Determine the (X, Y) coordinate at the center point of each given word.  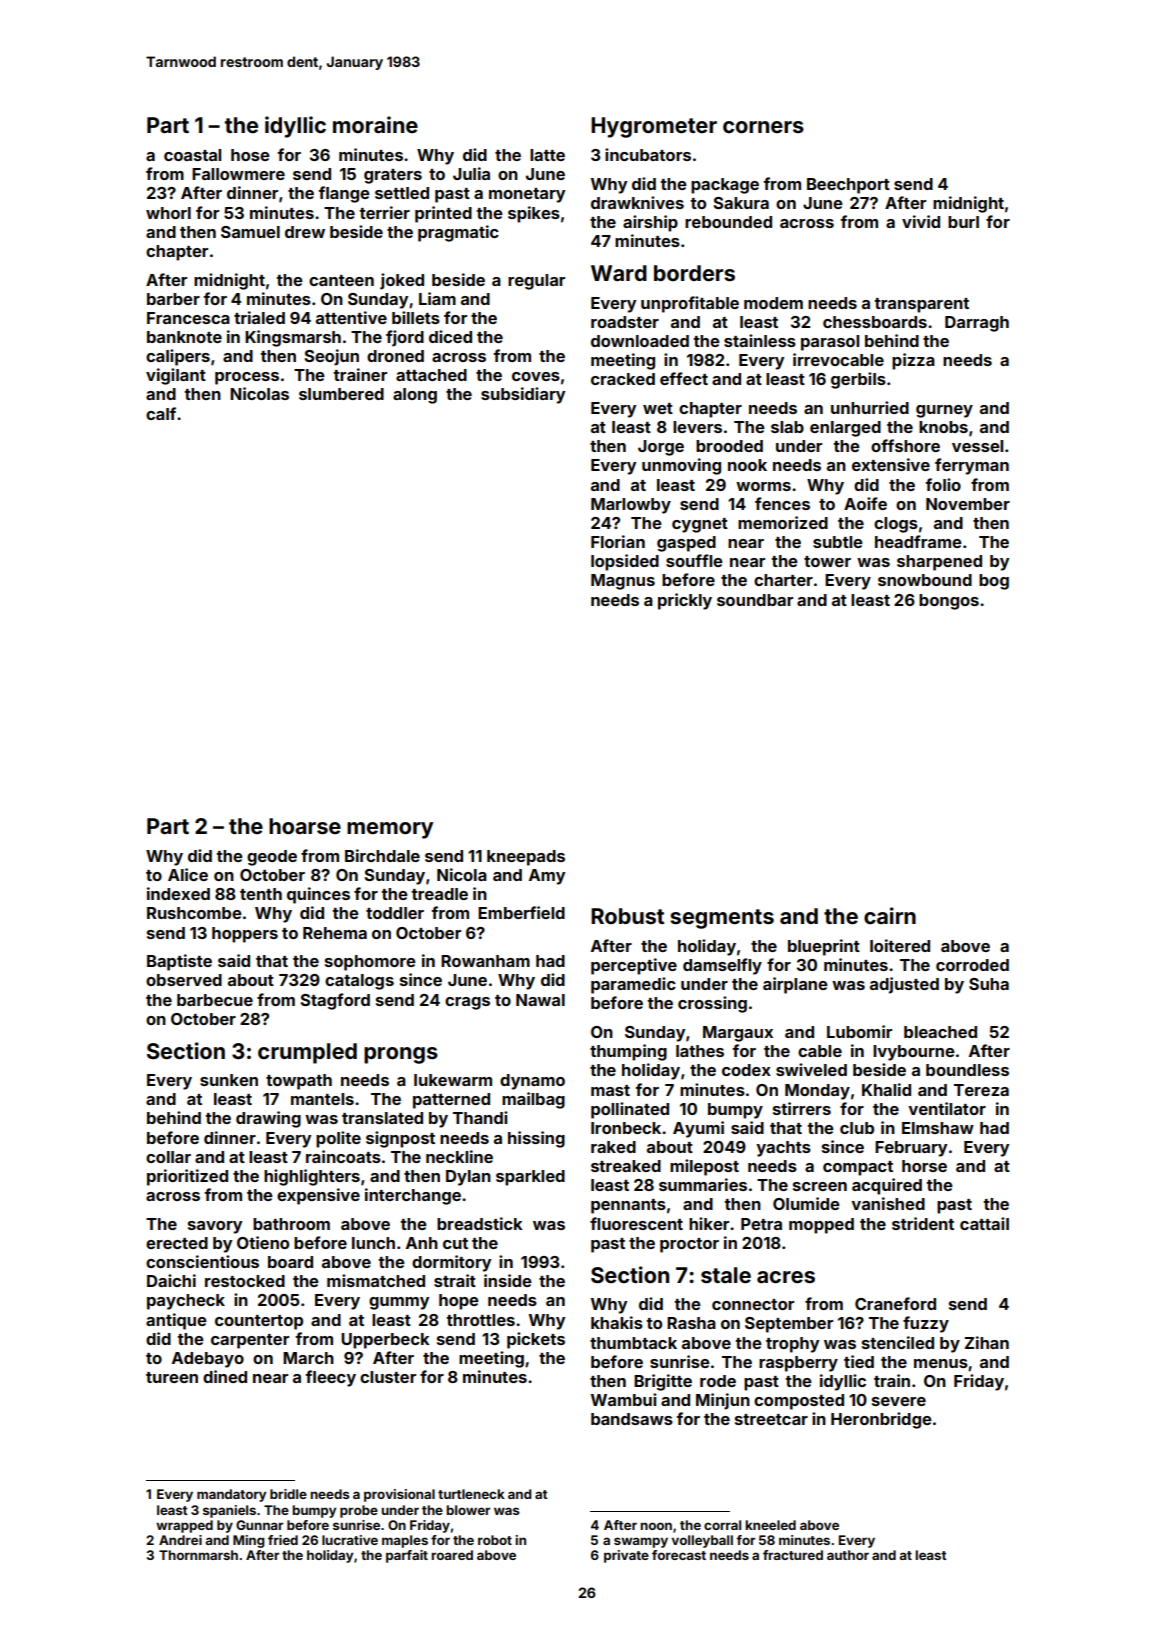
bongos (949, 602)
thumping (628, 1052)
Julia (471, 173)
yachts (783, 1149)
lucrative (350, 1540)
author (848, 1555)
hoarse (305, 826)
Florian (618, 541)
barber (173, 299)
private (626, 1556)
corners (763, 127)
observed (184, 980)
